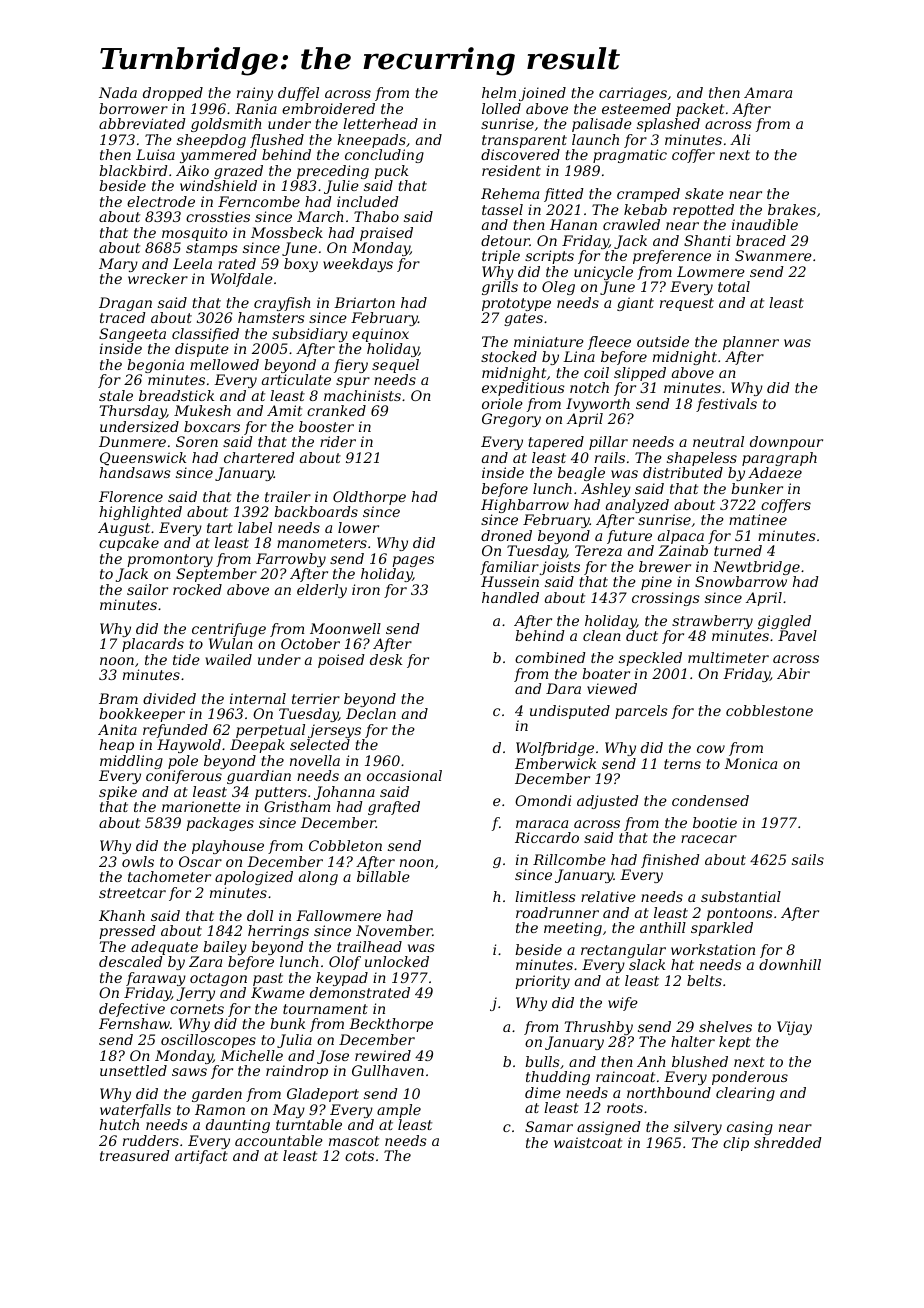 This image has height=1308, width=924. What do you see at coordinates (700, 110) in the image?
I see `packet` at bounding box center [700, 110].
